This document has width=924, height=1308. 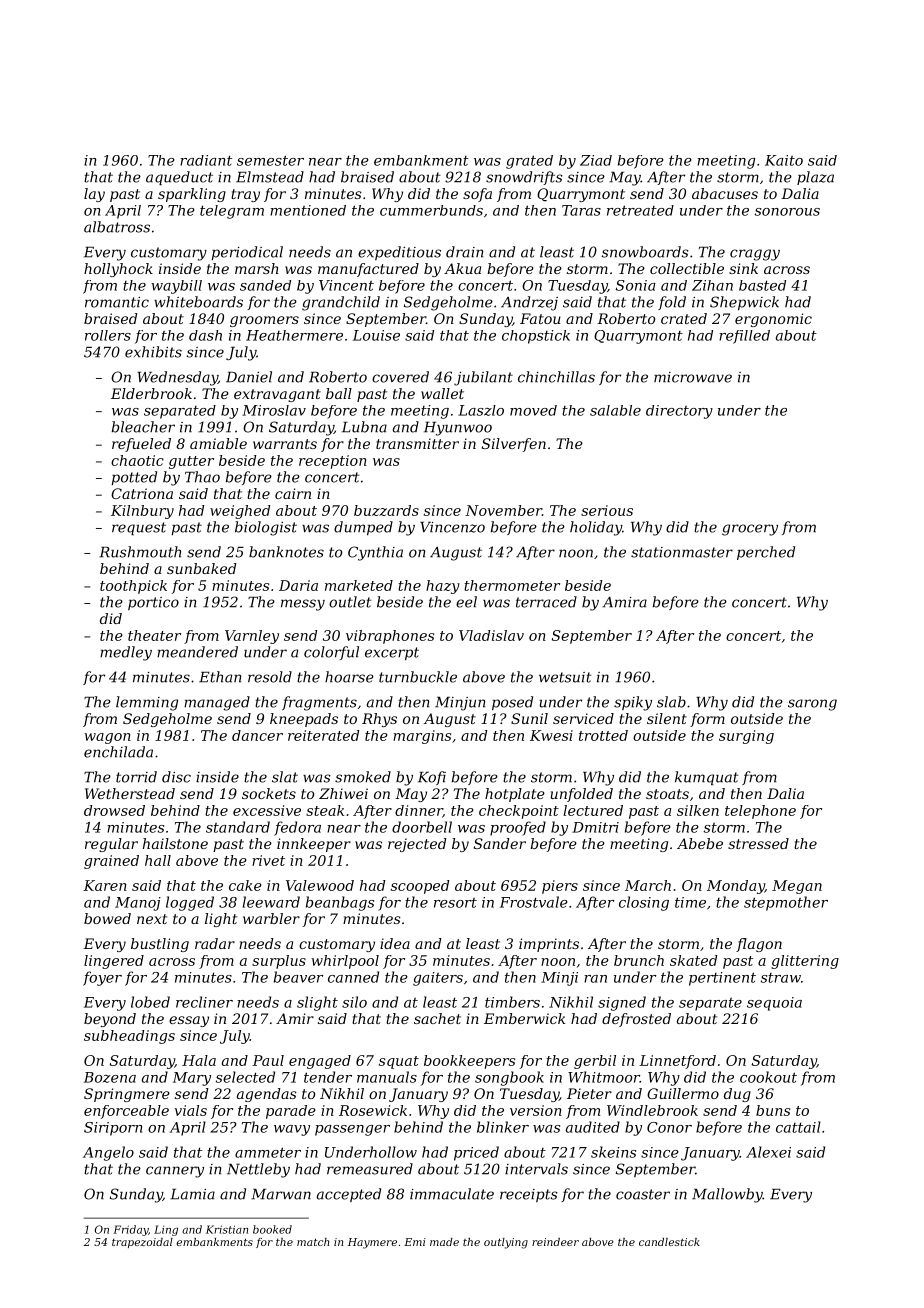 I want to click on spiky, so click(x=633, y=703).
